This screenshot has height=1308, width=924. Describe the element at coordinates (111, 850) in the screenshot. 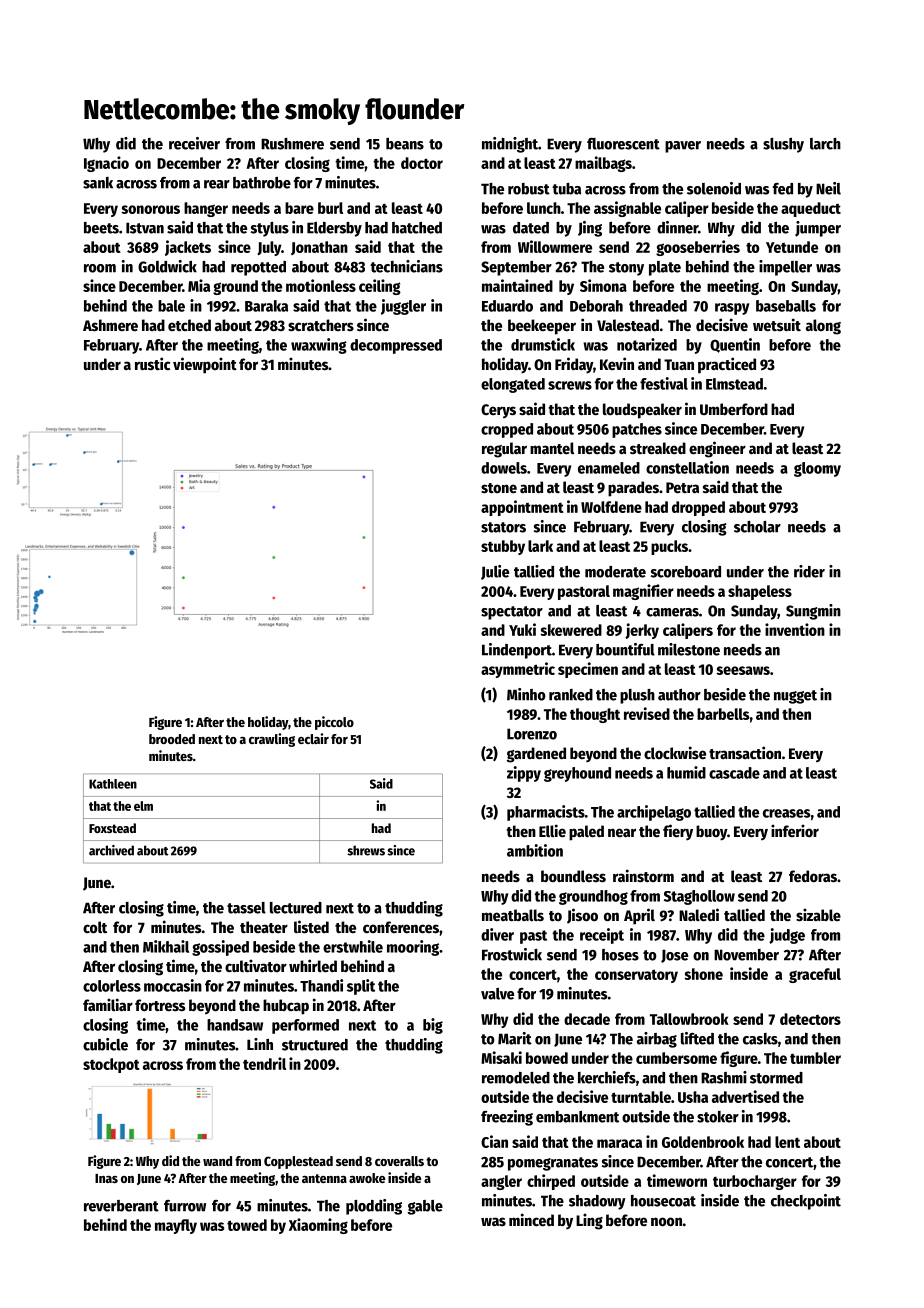

I see `archived` at that location.
